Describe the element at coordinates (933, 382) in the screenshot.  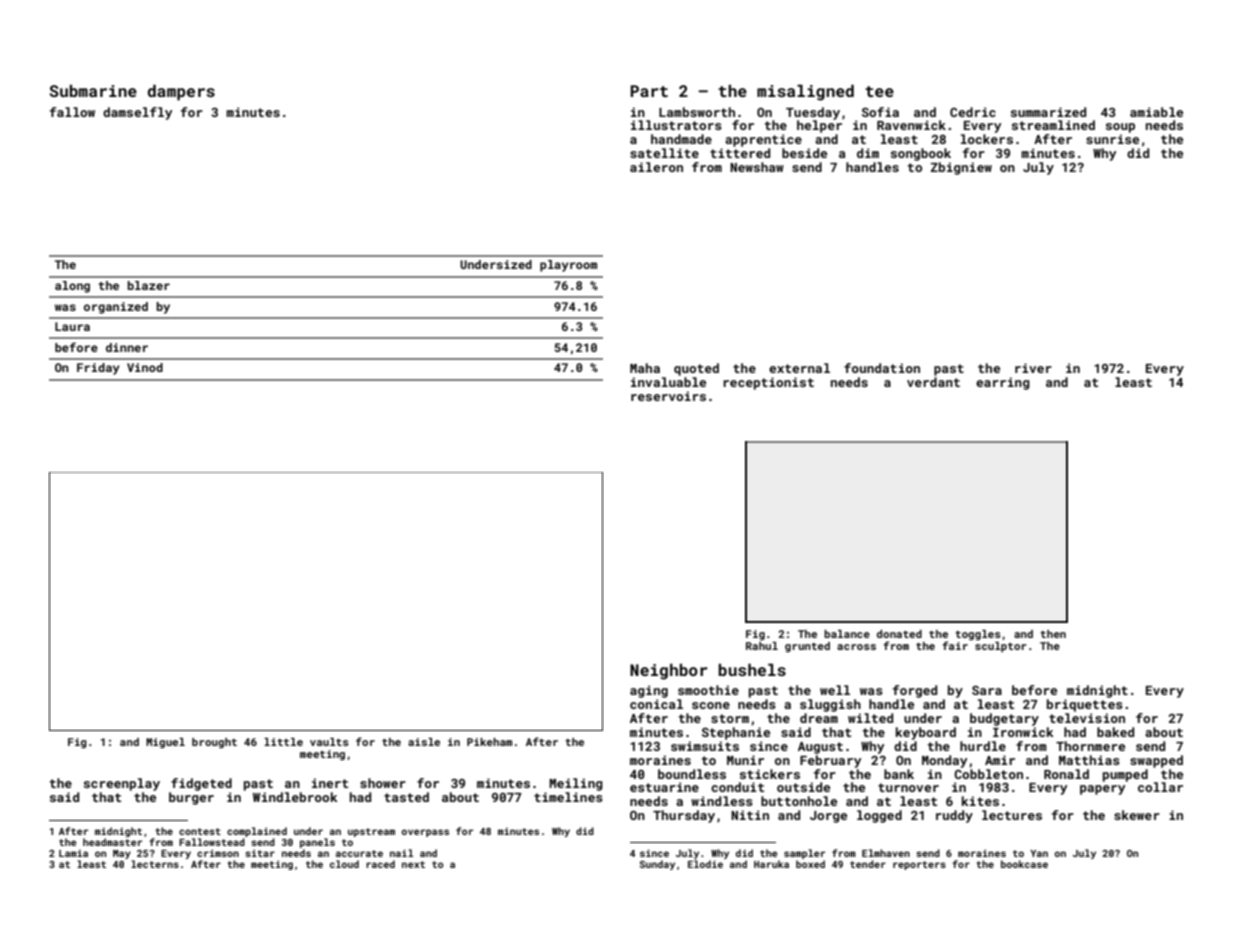
I see `verdant` at that location.
